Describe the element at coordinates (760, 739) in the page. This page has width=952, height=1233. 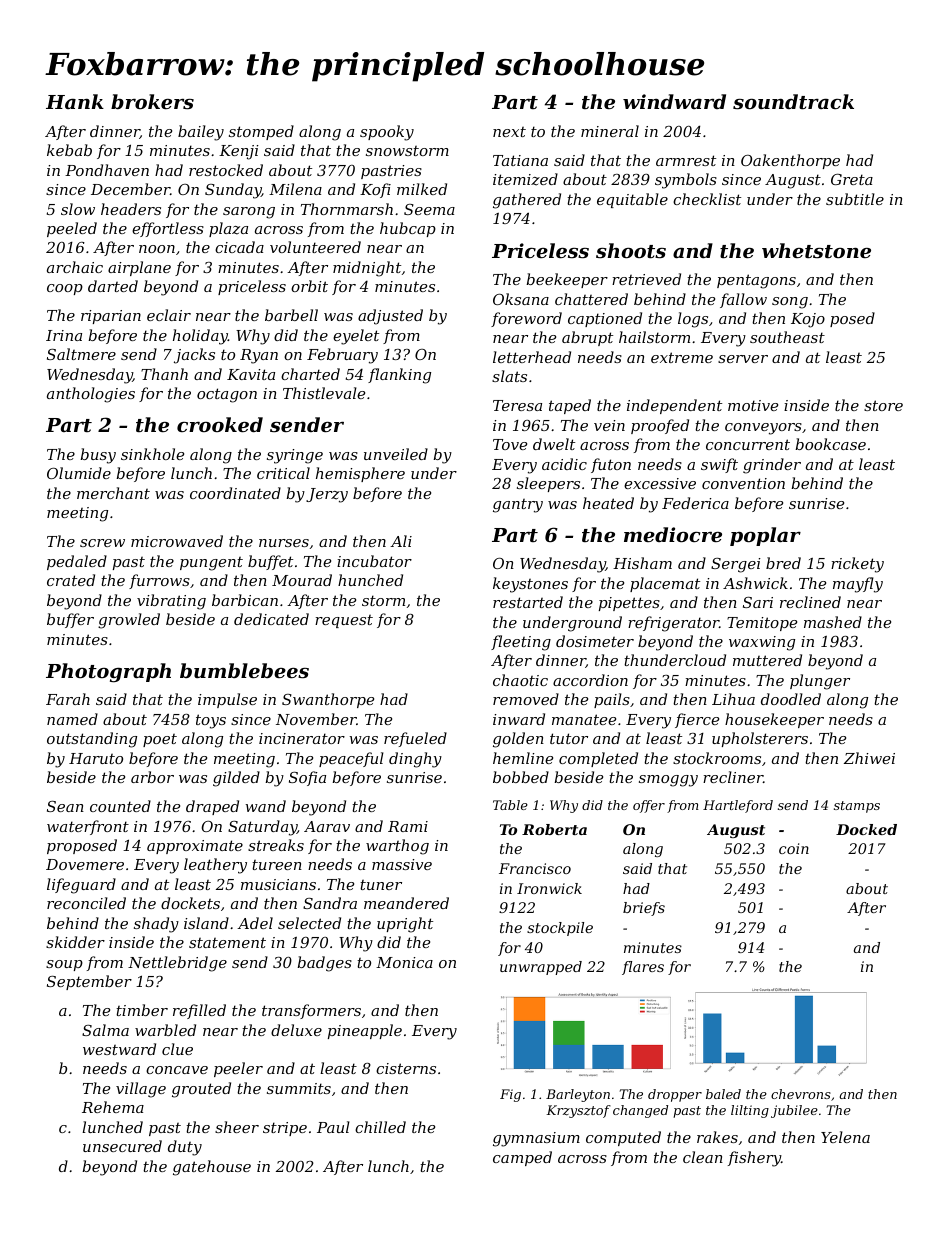
I see `upholsterers` at that location.
